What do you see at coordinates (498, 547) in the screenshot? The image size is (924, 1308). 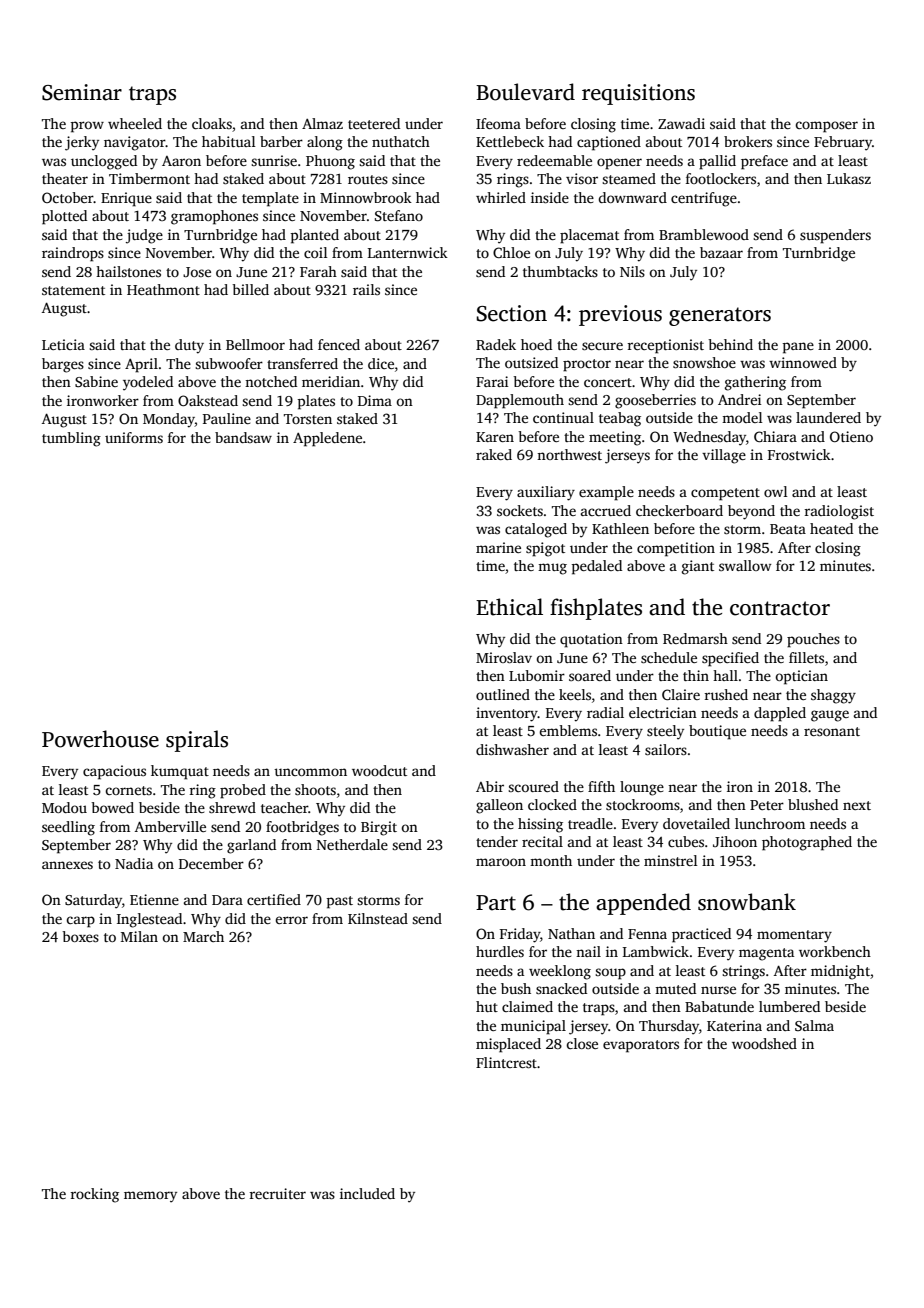 I see `marine` at bounding box center [498, 547].
